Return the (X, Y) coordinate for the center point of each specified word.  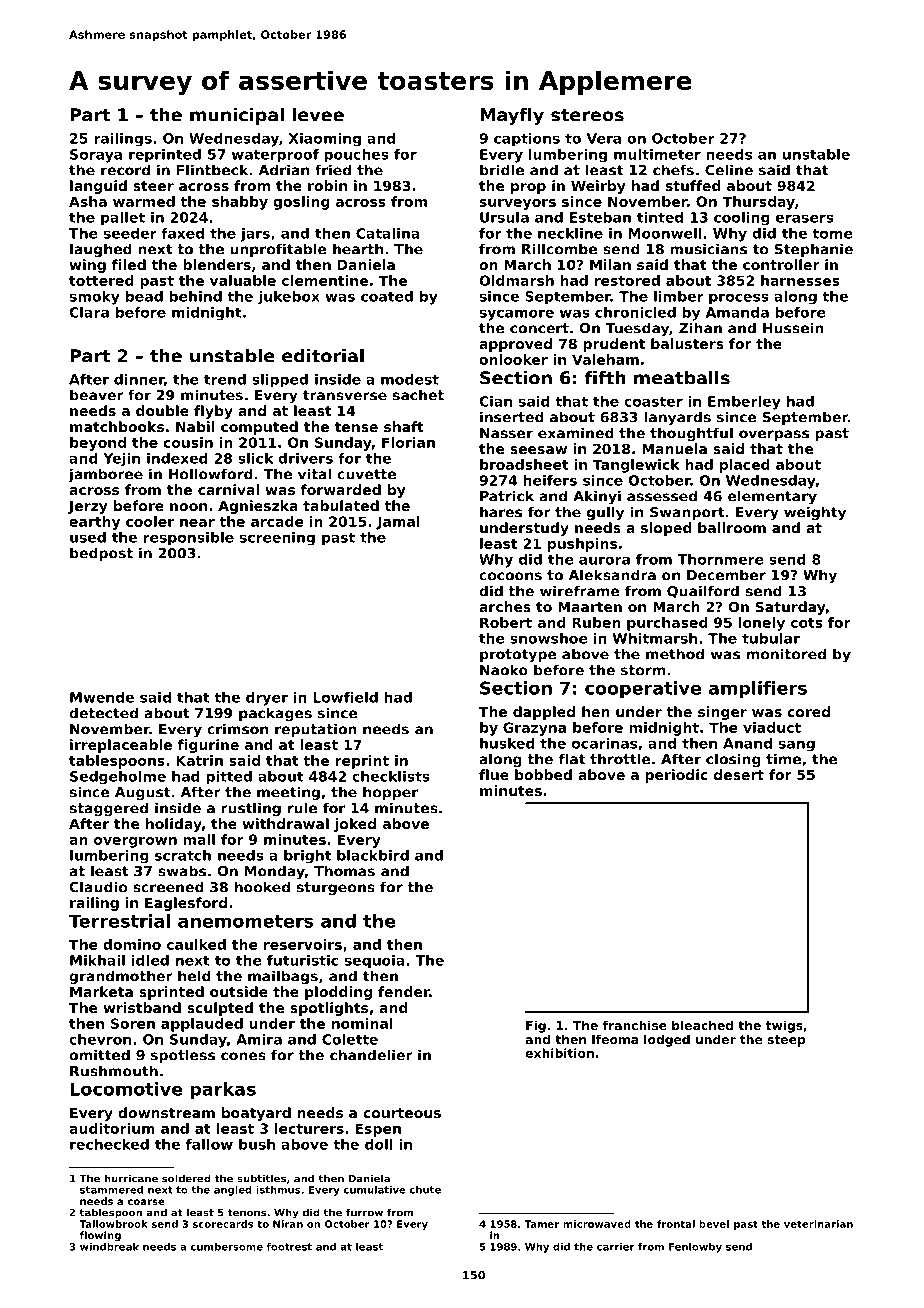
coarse (145, 1202)
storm (643, 670)
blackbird (373, 855)
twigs (784, 1026)
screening (277, 539)
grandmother (121, 977)
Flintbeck (212, 170)
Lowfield (345, 697)
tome (832, 233)
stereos (587, 115)
